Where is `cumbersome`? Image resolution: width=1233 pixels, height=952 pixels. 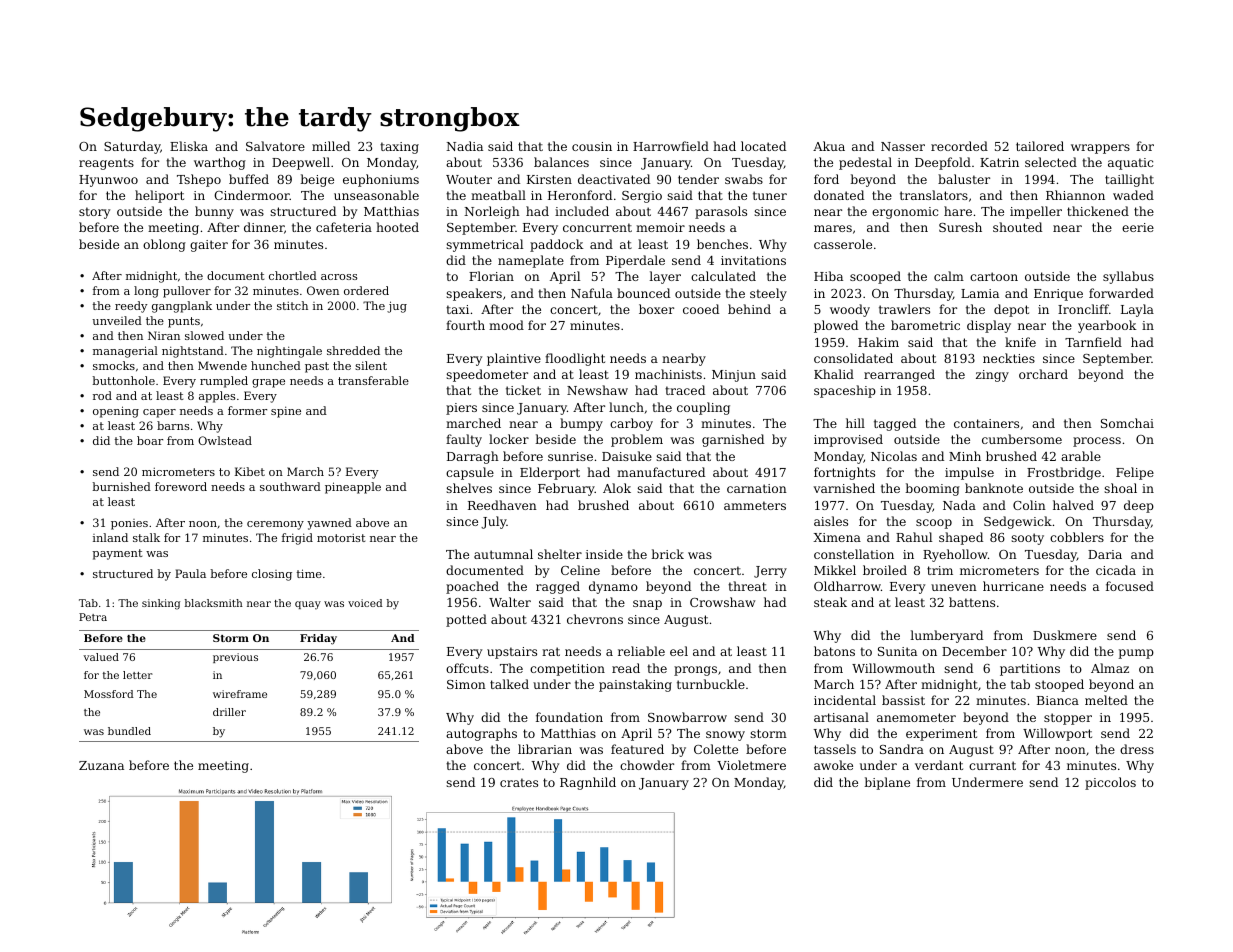 cumbersome is located at coordinates (1022, 439).
